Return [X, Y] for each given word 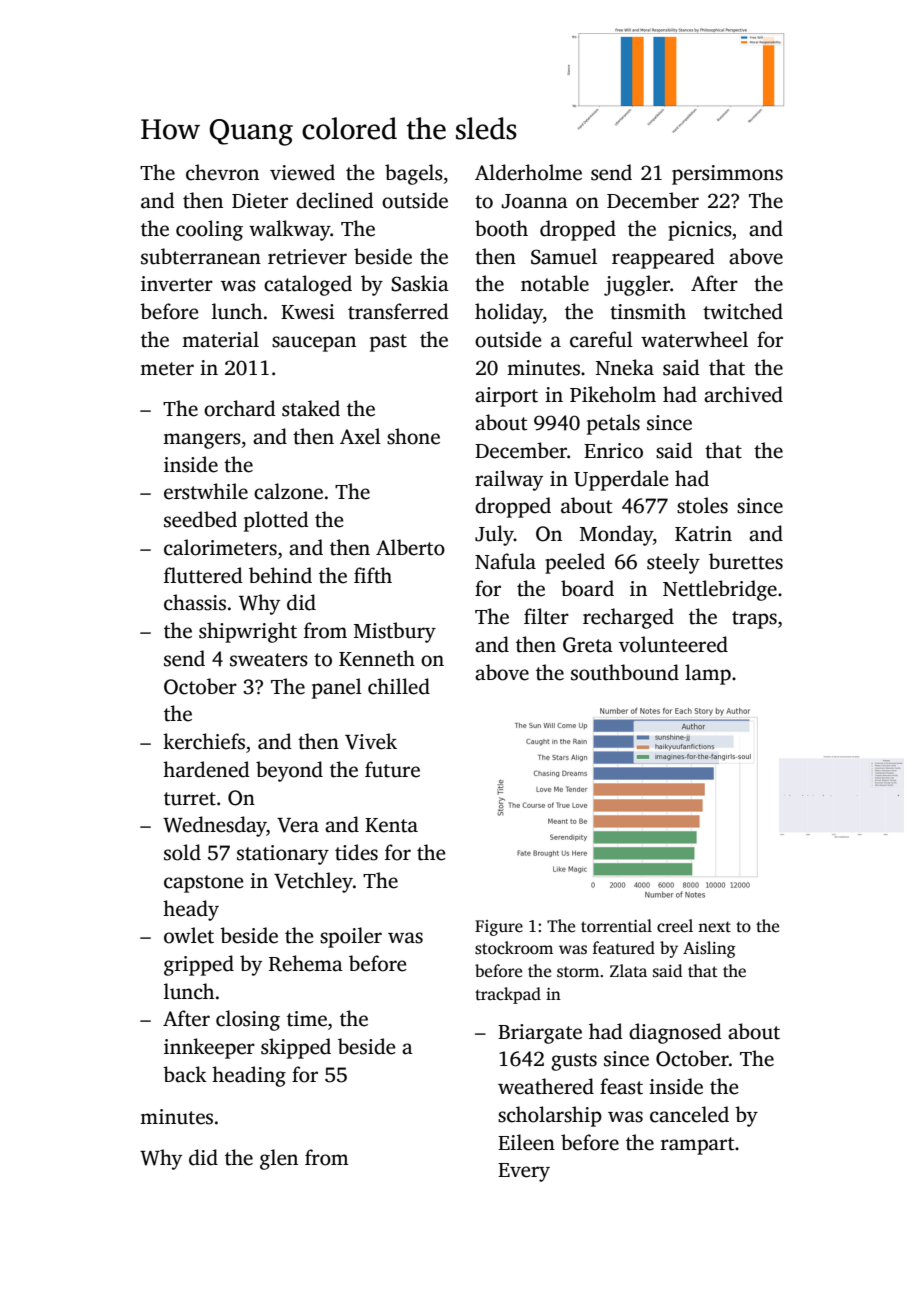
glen [279, 1159]
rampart [697, 1146]
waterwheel [694, 339]
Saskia [420, 283]
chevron [222, 172]
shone [413, 436]
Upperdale [621, 480]
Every [524, 1172]
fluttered [203, 575]
